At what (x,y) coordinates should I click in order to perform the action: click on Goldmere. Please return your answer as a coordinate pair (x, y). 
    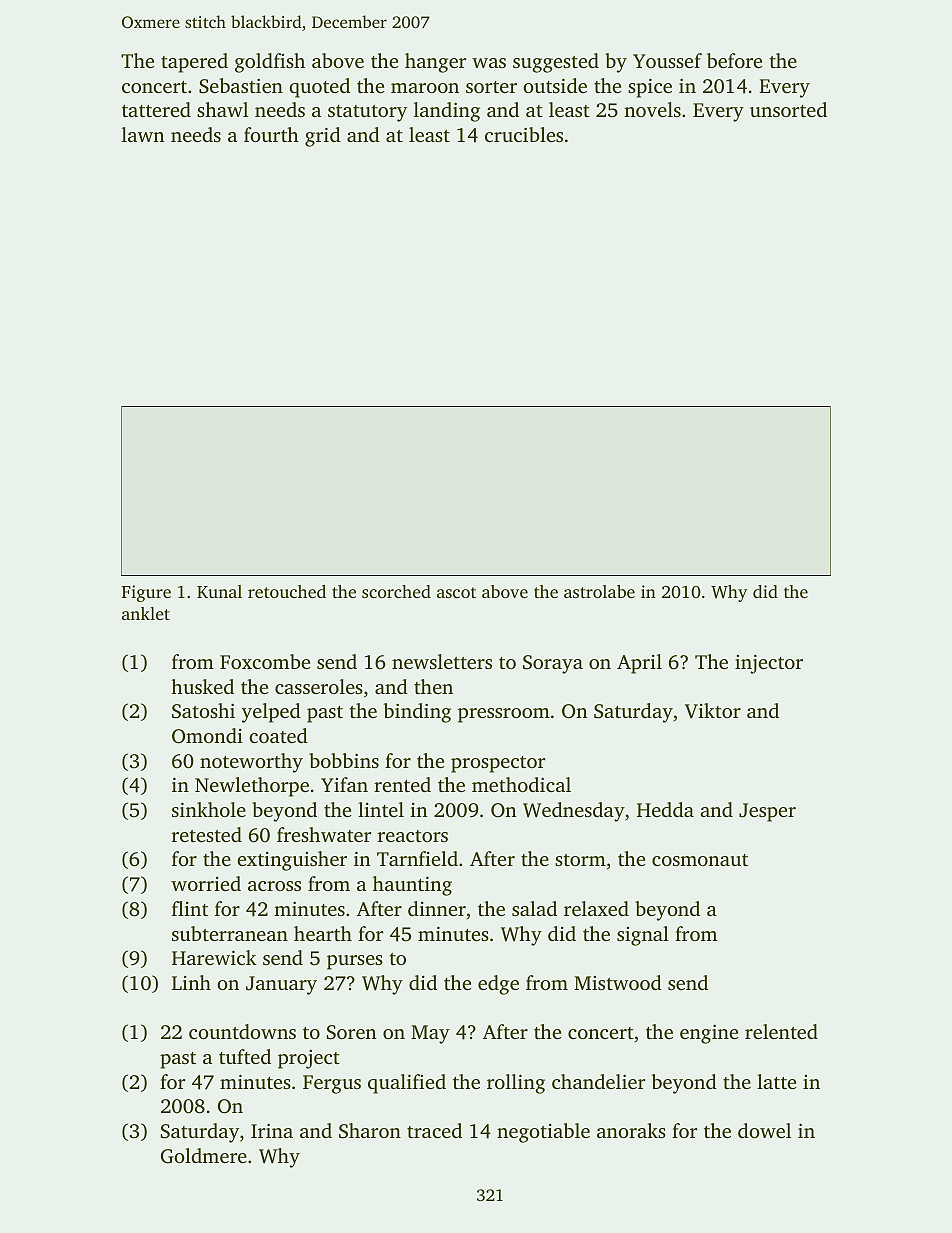
    Looking at the image, I should click on (204, 1156).
